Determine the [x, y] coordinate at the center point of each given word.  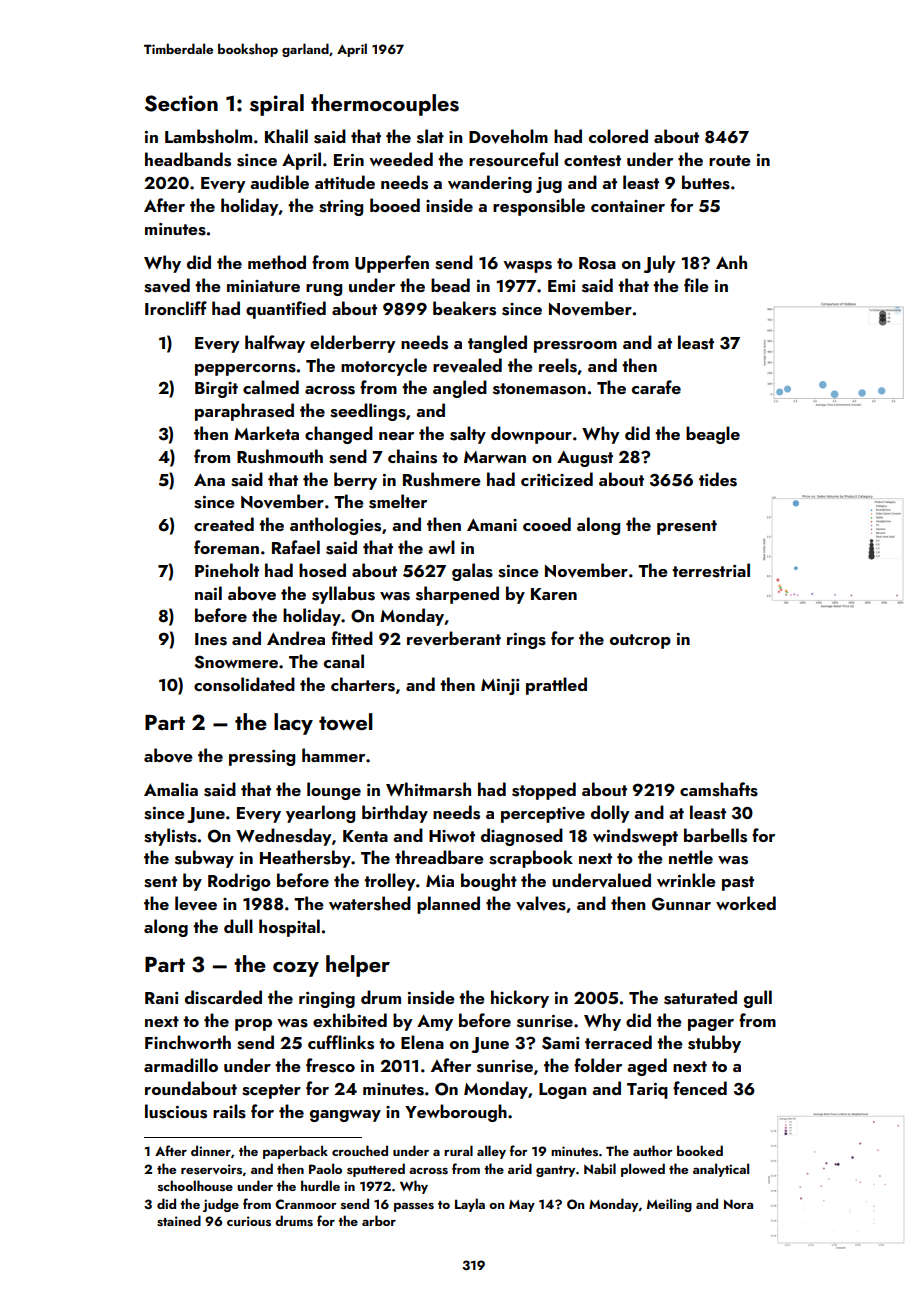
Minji [500, 687]
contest [592, 161]
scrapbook [531, 859]
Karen [554, 594]
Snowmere [236, 662]
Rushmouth [280, 456]
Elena [422, 1042]
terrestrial [711, 570]
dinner [211, 1150]
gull [758, 999]
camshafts [719, 789]
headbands [188, 159]
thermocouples [385, 105]
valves [541, 903]
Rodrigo [239, 882]
